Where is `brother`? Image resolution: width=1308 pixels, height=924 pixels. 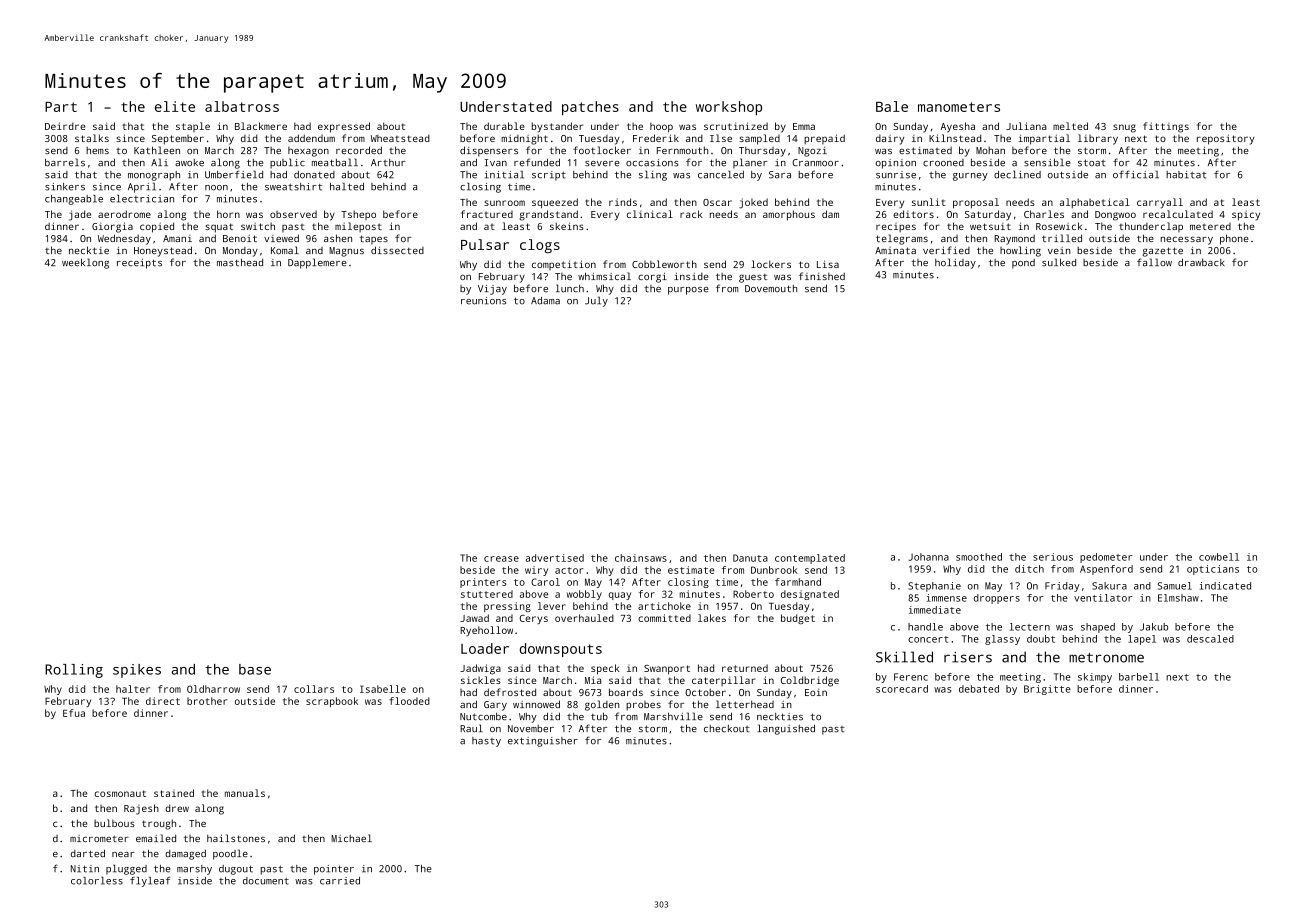 brother is located at coordinates (207, 701).
